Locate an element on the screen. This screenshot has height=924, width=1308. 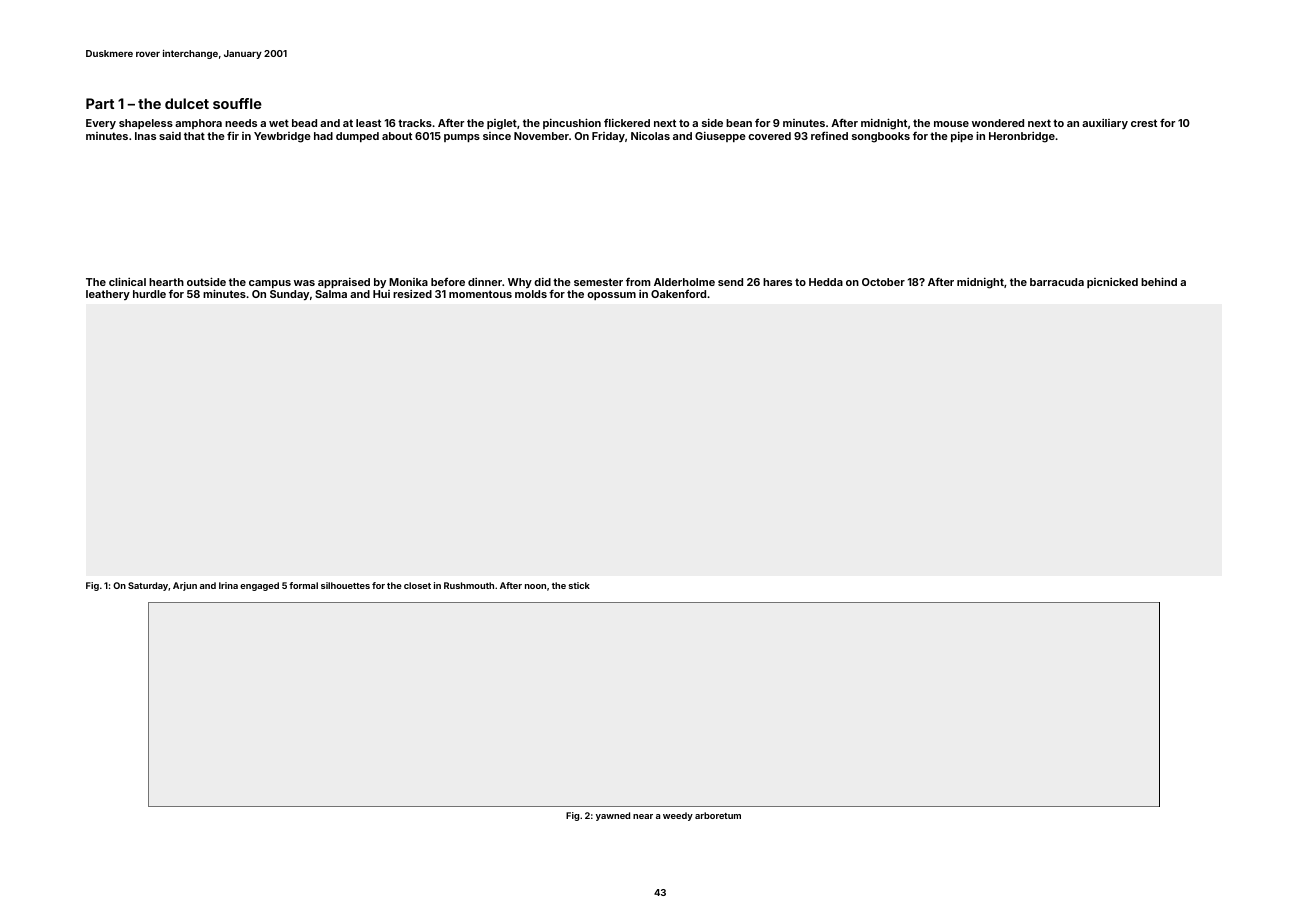
barracuda is located at coordinates (1057, 282).
